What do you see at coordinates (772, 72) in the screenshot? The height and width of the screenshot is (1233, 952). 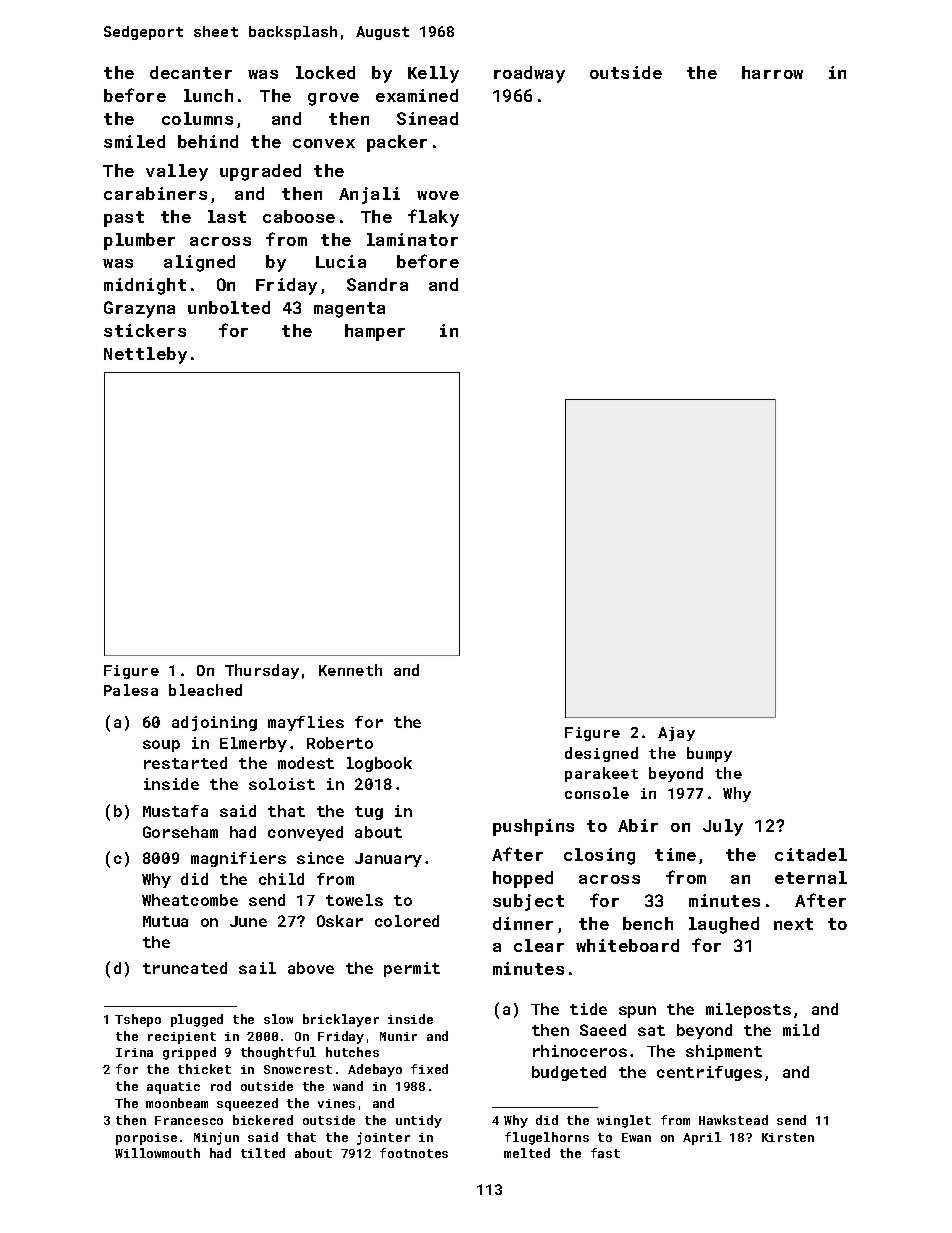 I see `harrow` at bounding box center [772, 72].
